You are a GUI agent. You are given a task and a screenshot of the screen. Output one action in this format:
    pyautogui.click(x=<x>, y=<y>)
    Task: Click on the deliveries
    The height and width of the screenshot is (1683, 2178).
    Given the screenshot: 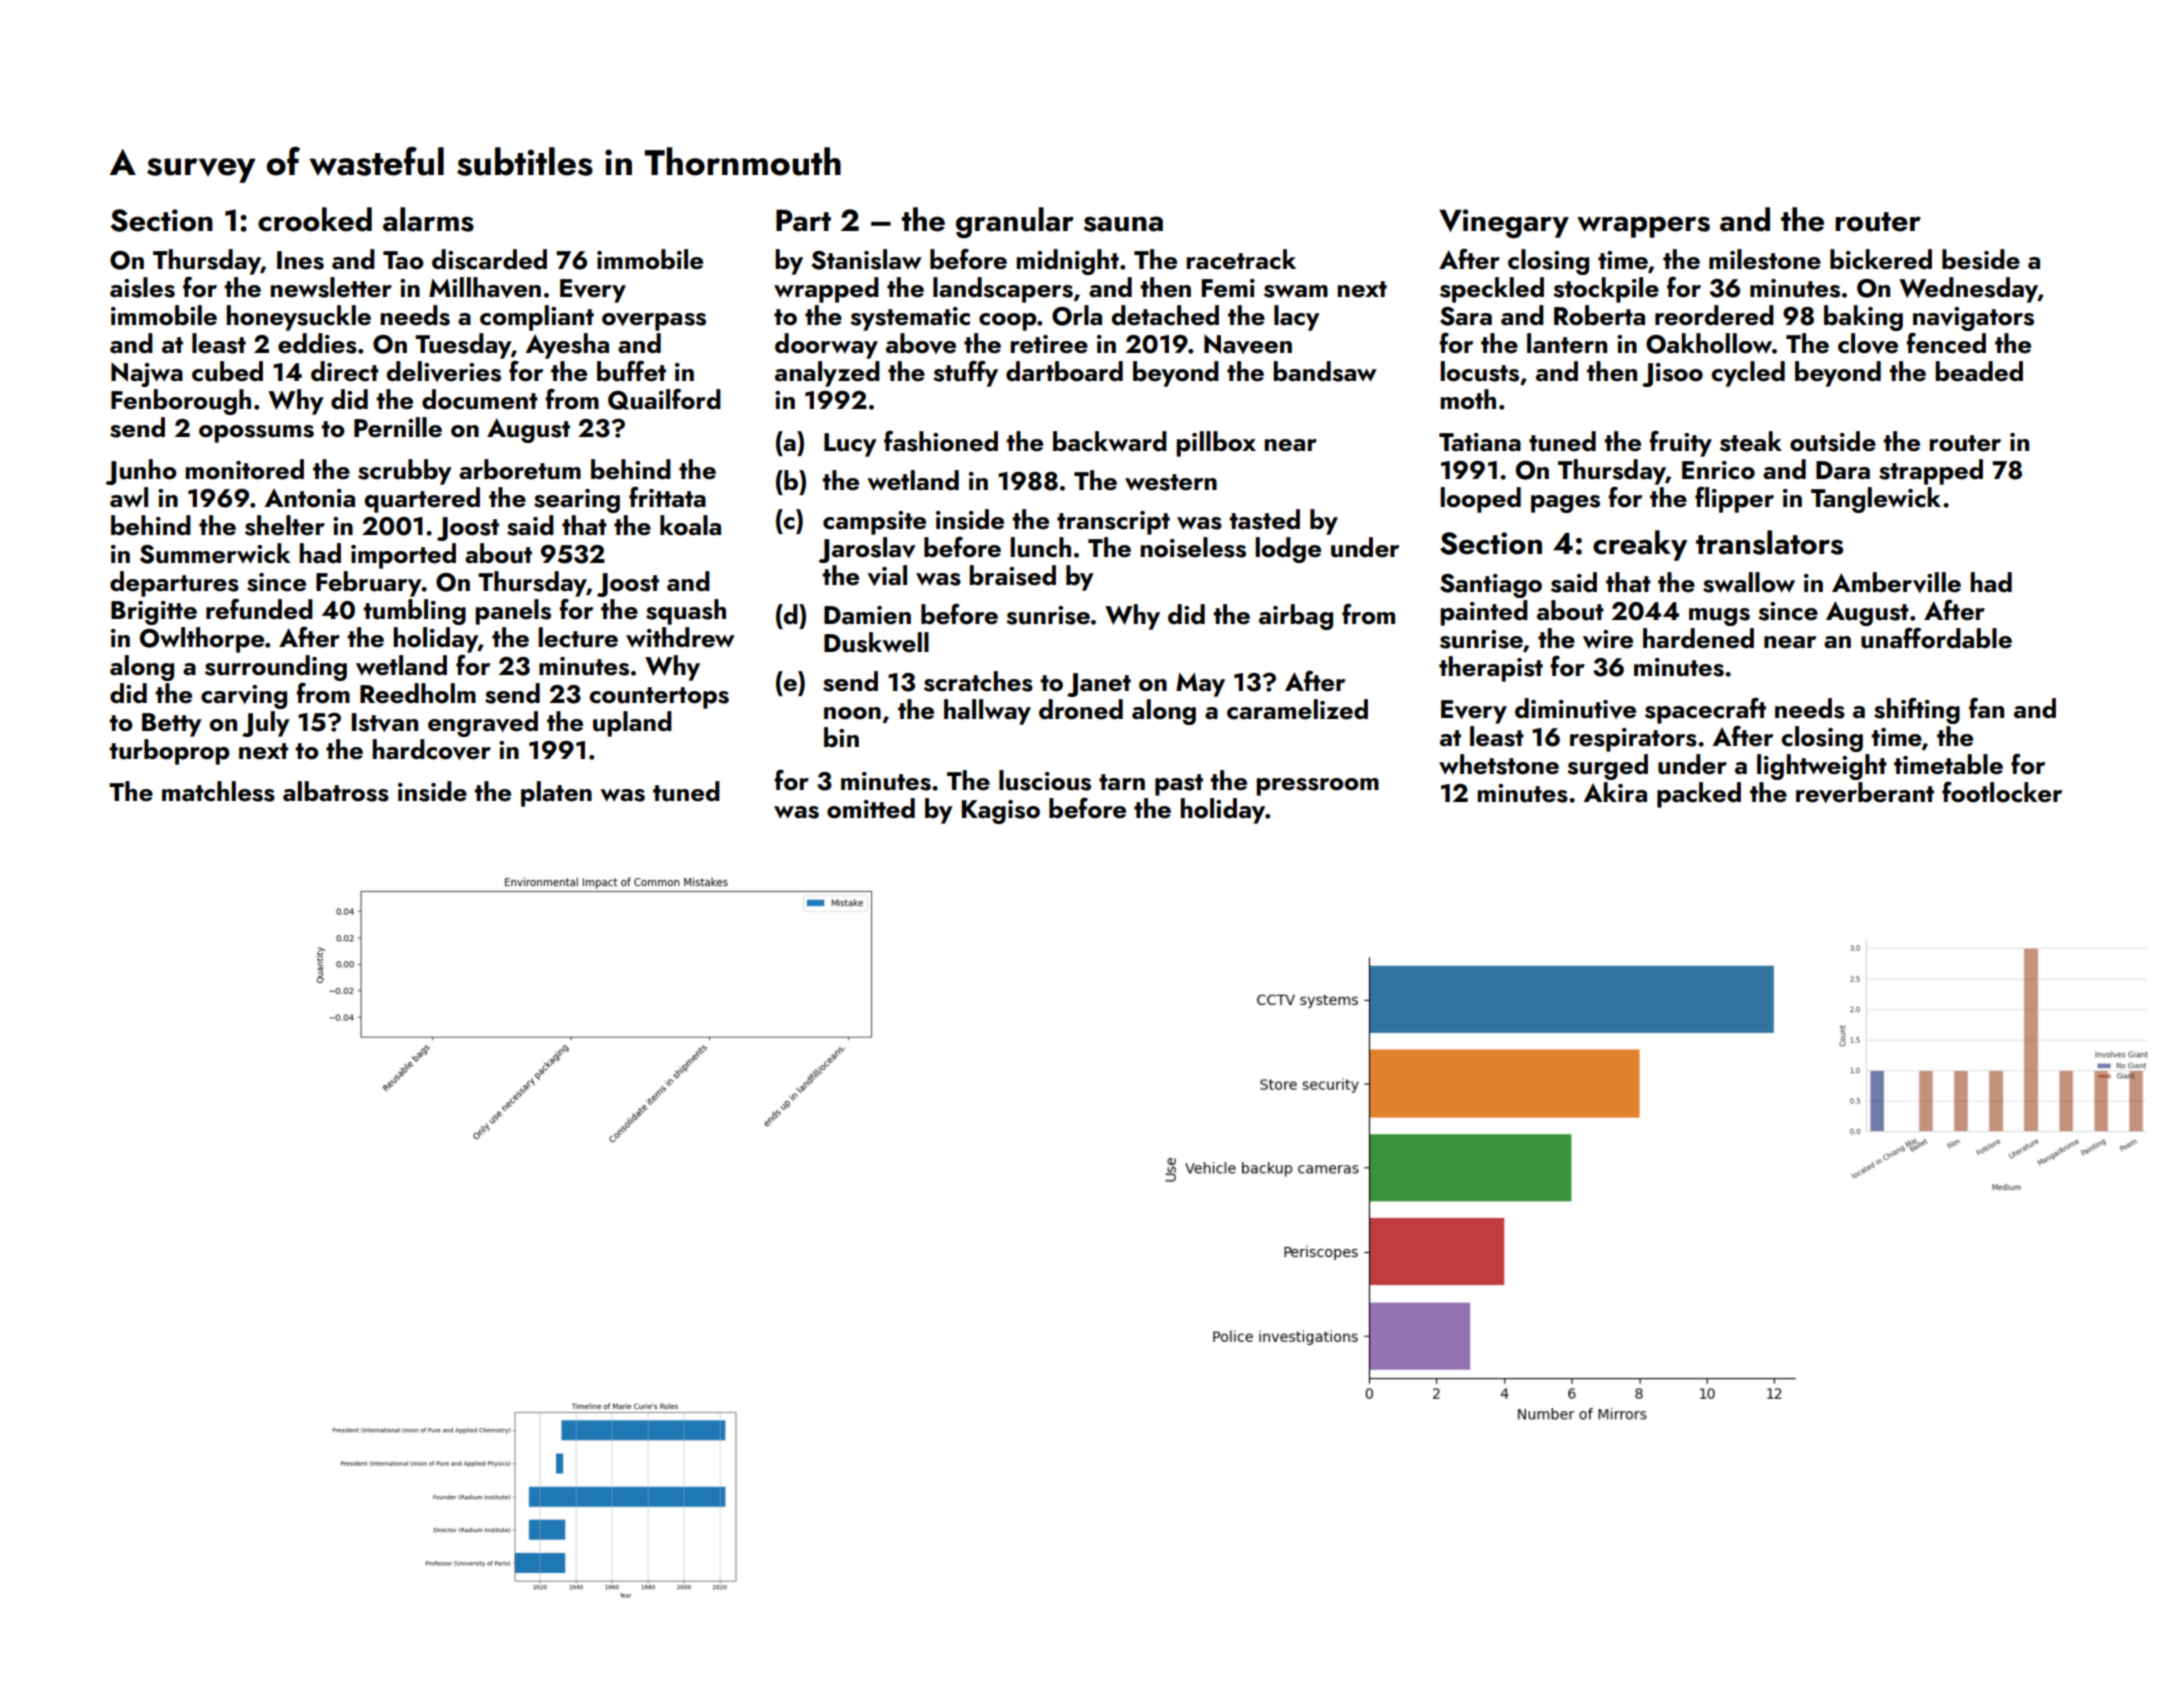 What is the action you would take?
    pyautogui.click(x=443, y=371)
